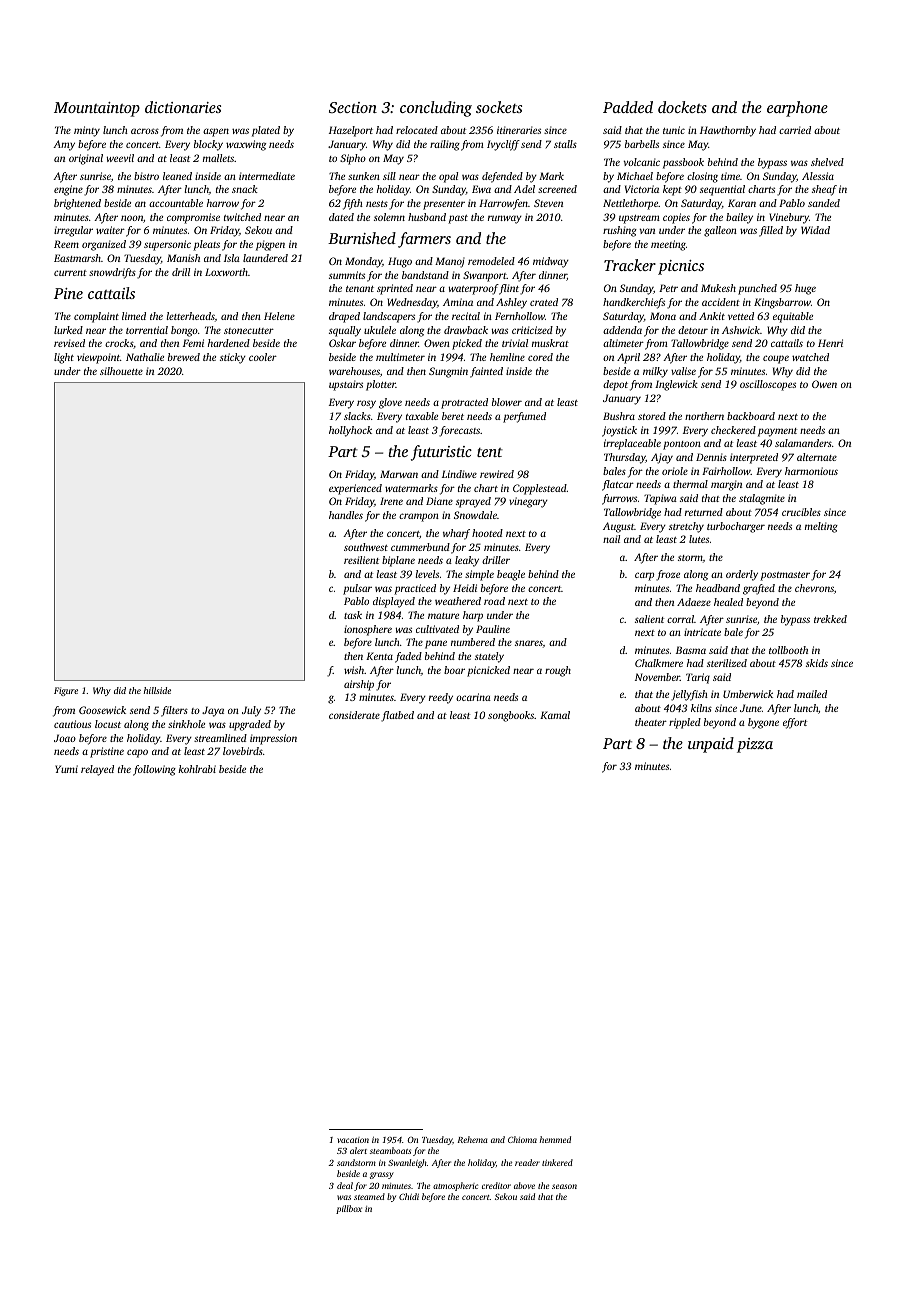  I want to click on railing, so click(445, 145).
